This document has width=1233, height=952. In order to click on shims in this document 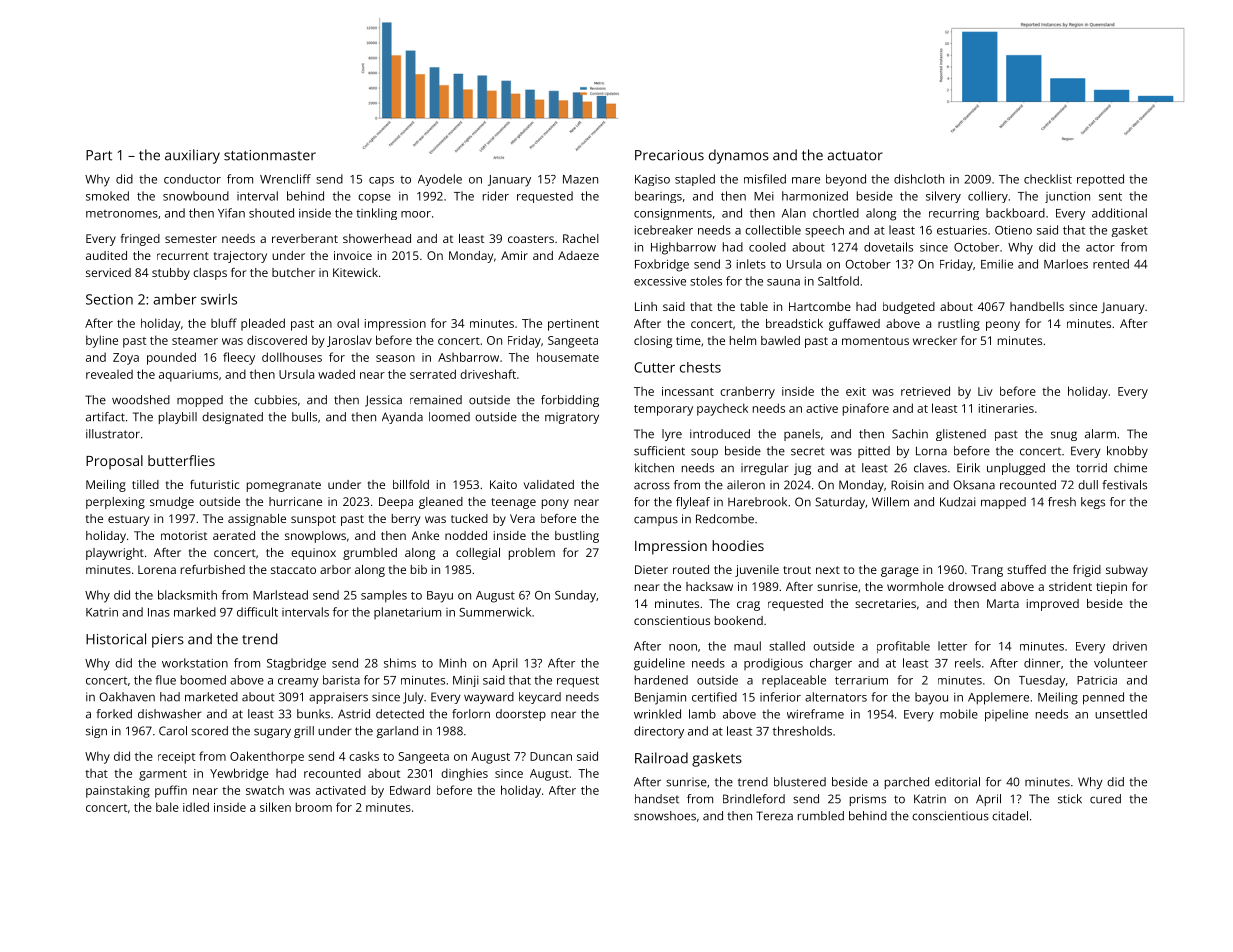, I will do `click(400, 663)`.
